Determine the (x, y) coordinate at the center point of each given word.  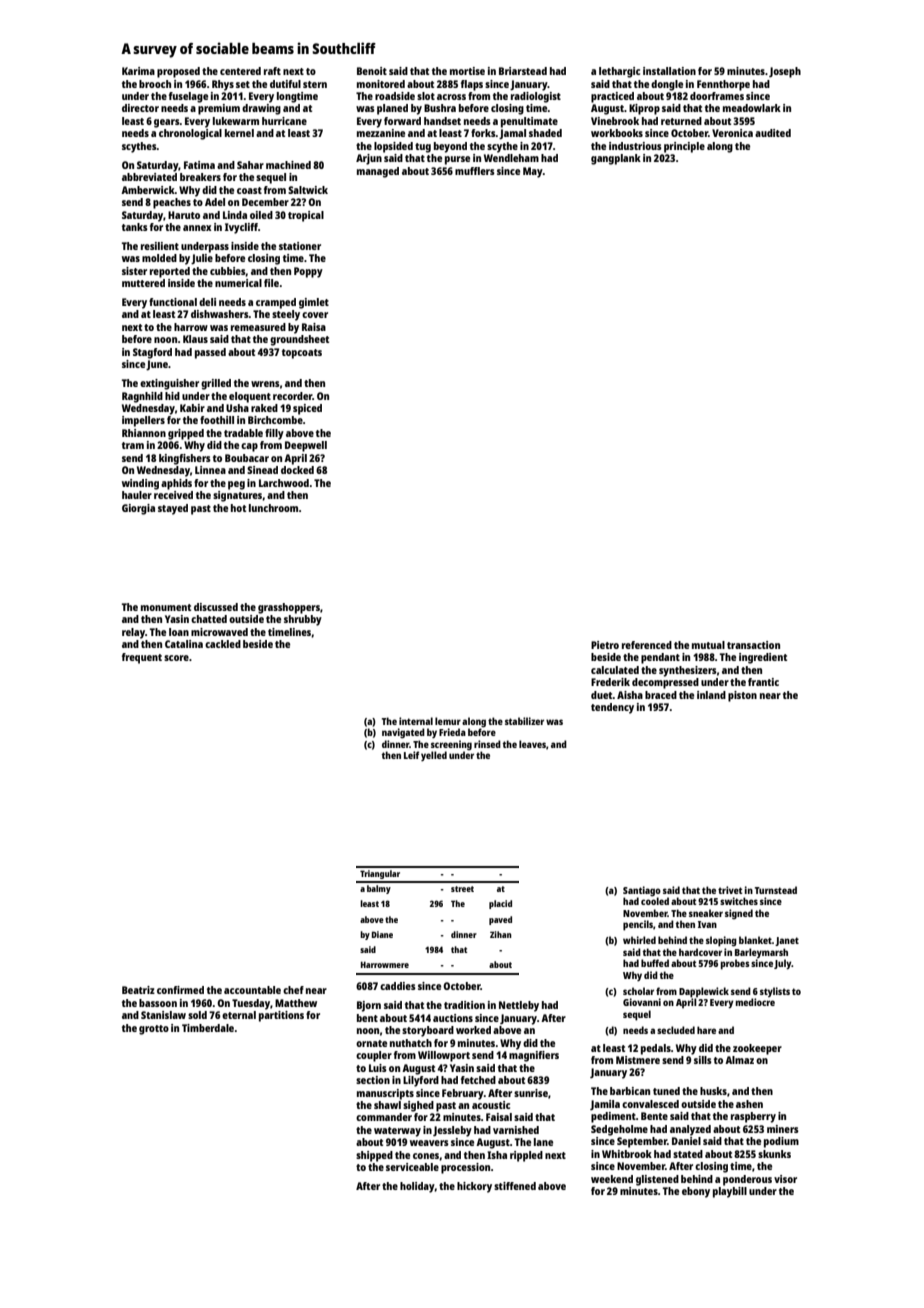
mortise (467, 71)
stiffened (515, 1186)
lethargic (619, 72)
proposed (178, 72)
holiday (417, 1187)
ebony (696, 1192)
